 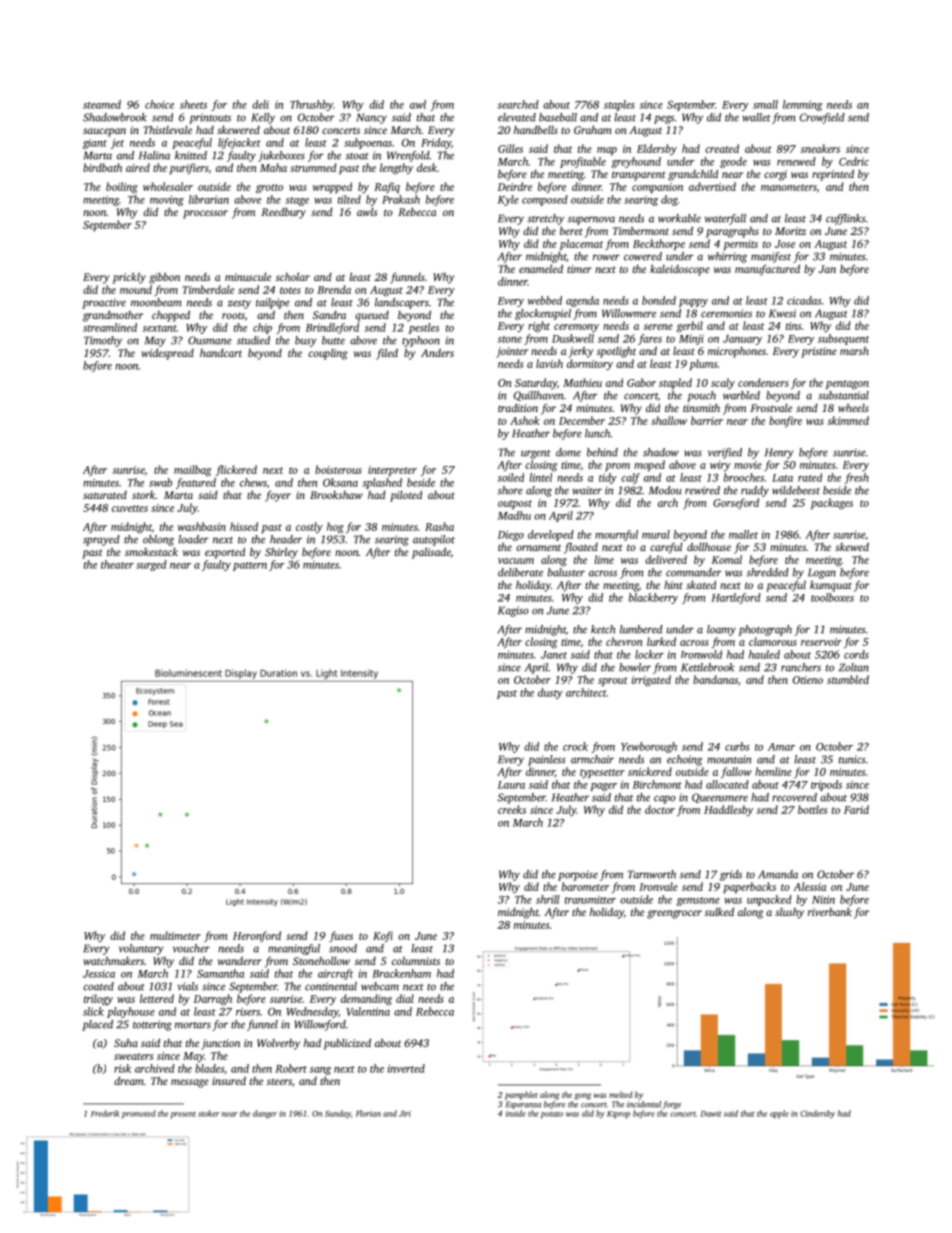 I want to click on apple, so click(x=779, y=1114).
